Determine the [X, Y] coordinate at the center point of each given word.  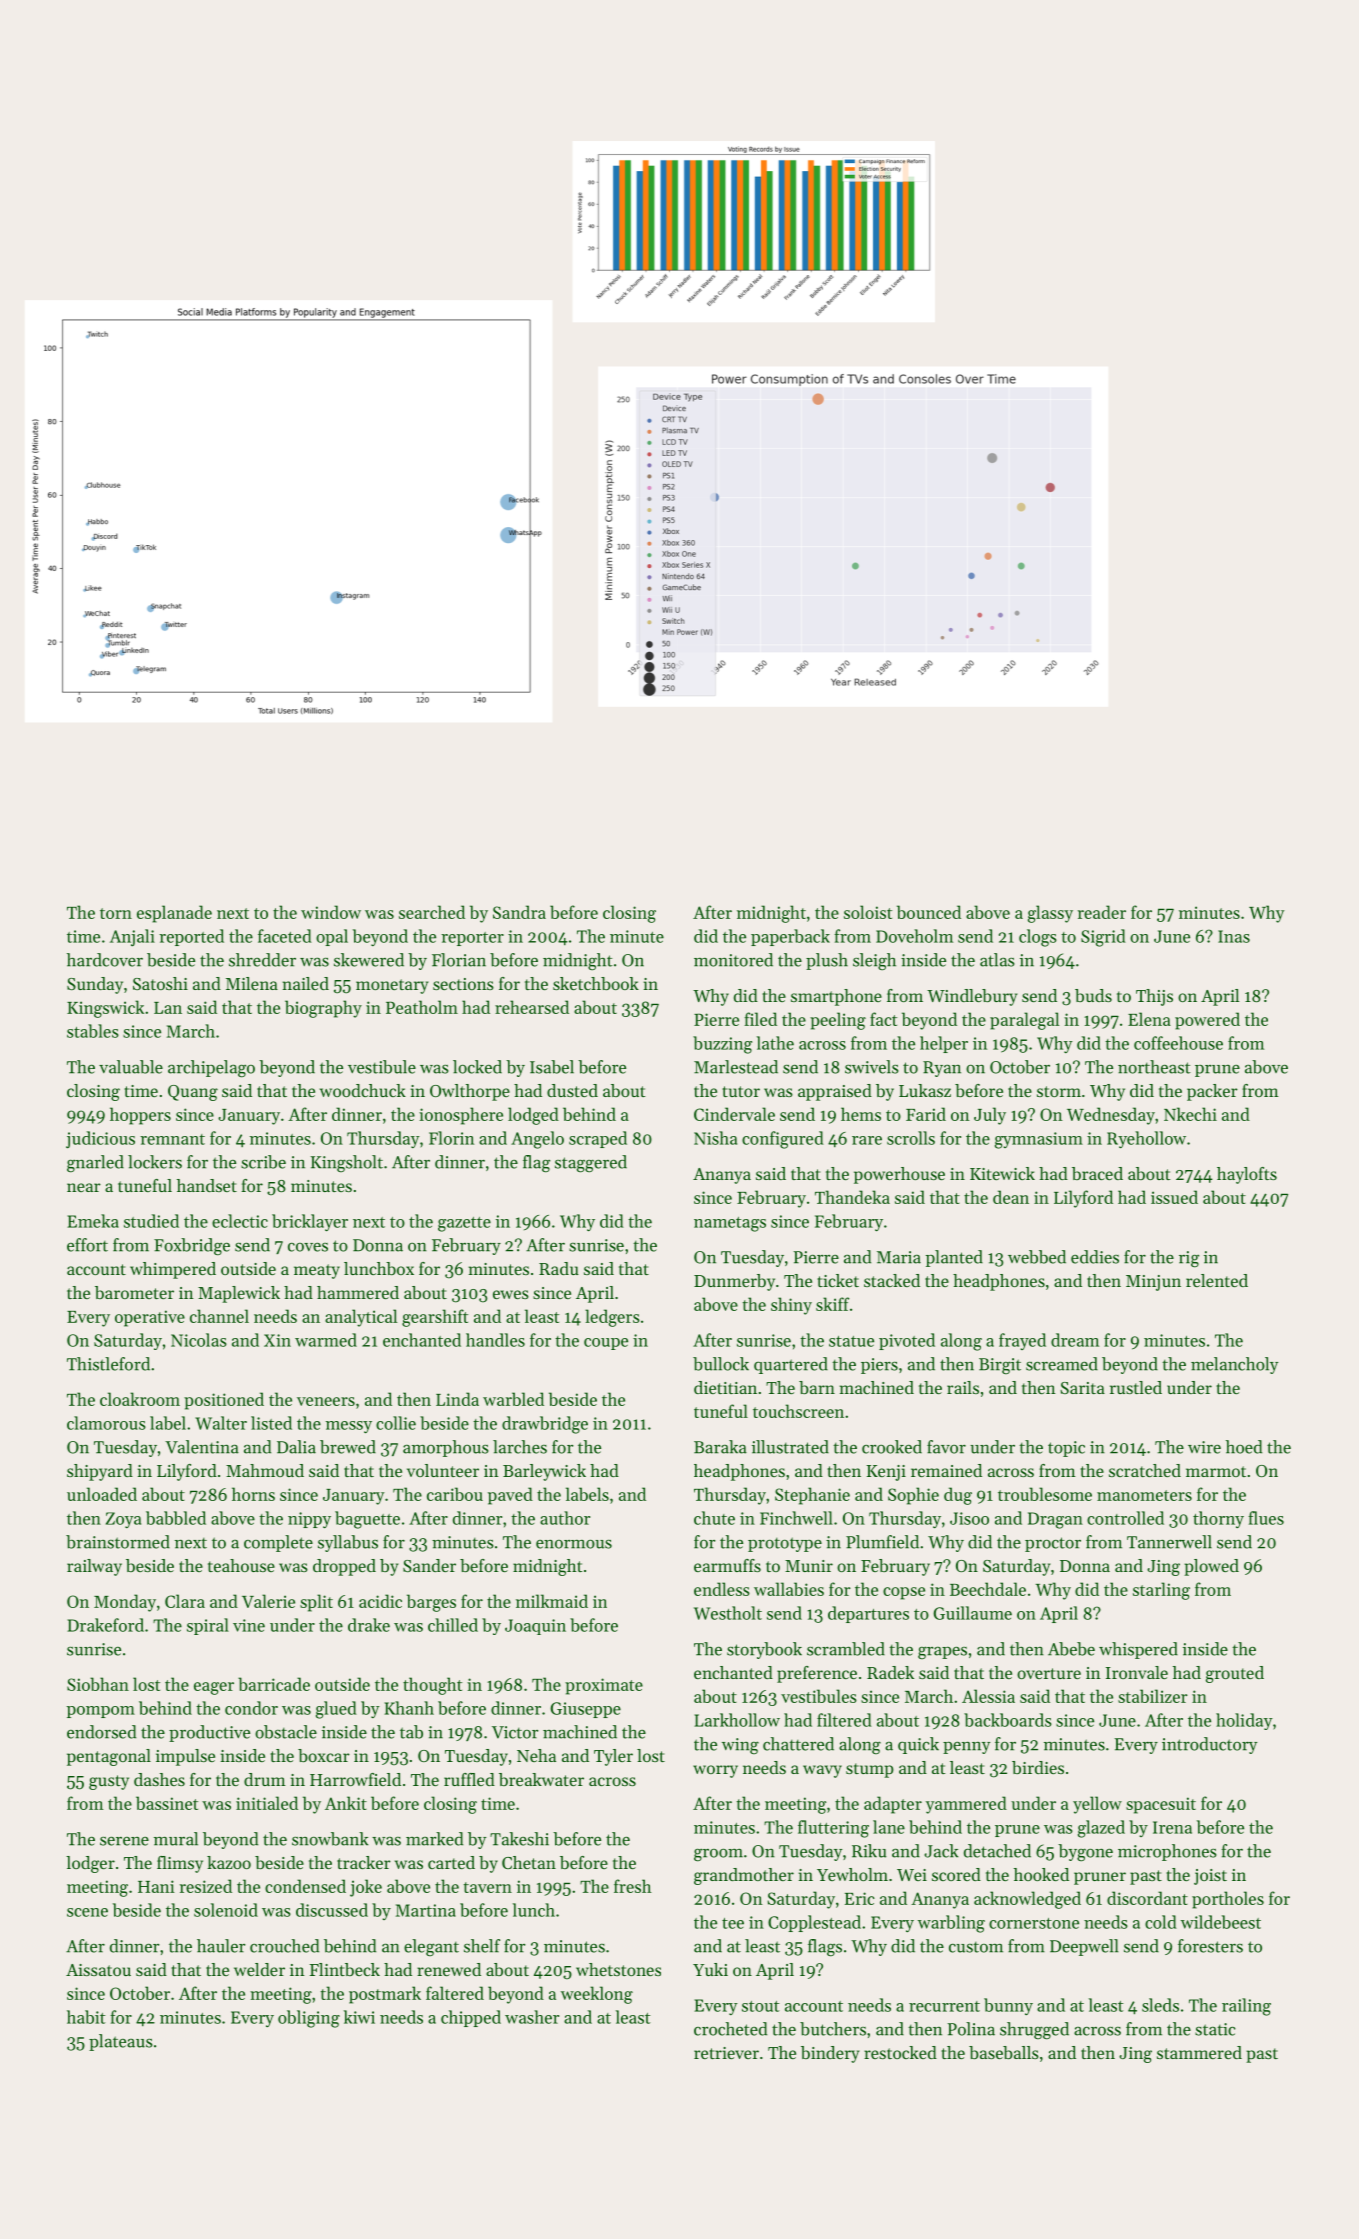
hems [861, 1114]
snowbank [330, 1839]
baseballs [1004, 2052]
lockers [155, 1162]
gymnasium [1039, 1140]
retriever [726, 2053]
